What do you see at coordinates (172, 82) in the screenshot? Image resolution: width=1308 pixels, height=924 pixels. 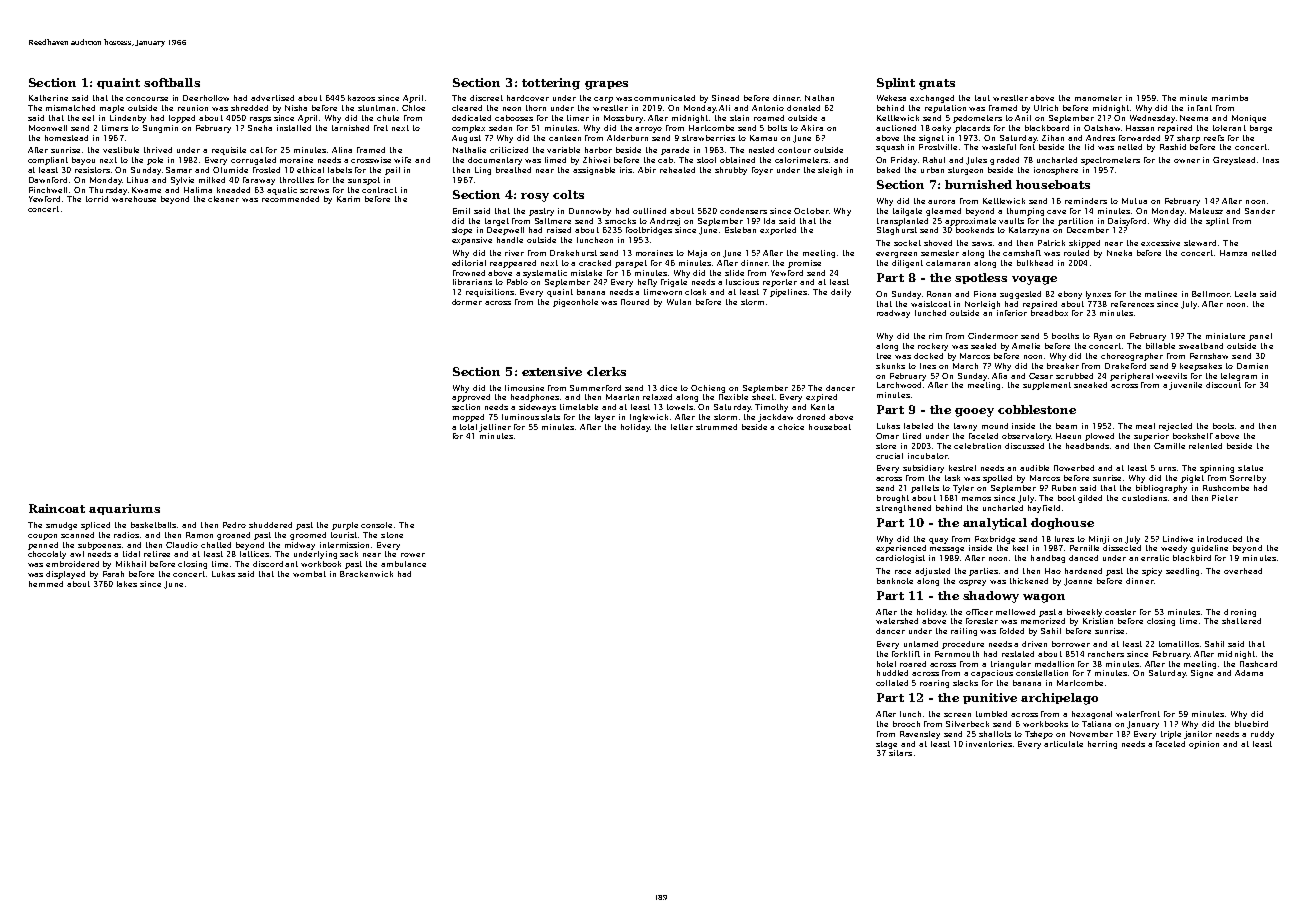 I see `softballs` at bounding box center [172, 82].
